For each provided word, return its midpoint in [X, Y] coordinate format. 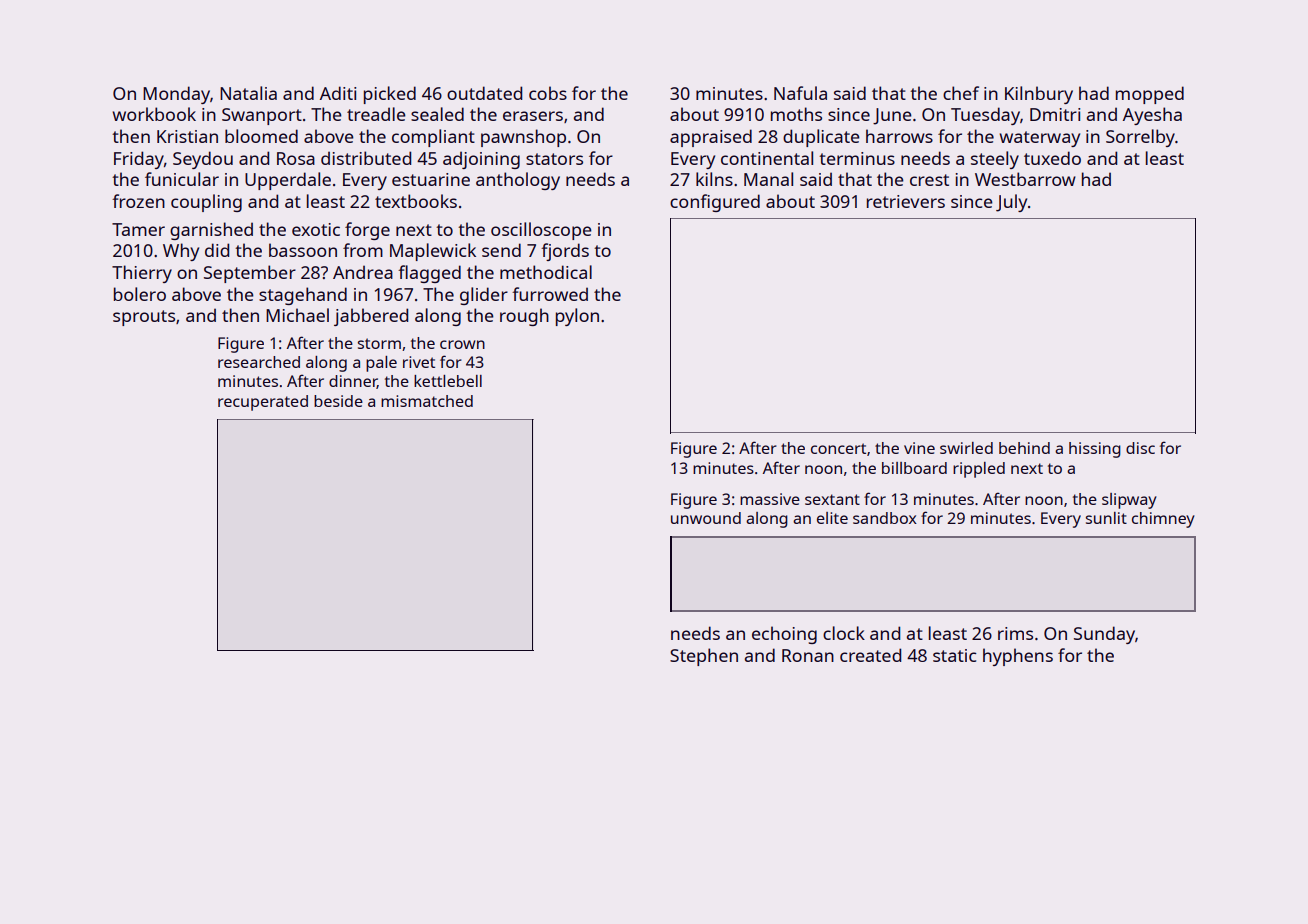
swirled [966, 448]
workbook [154, 114]
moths [796, 114]
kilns [714, 179]
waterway [1039, 139]
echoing [784, 635]
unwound [706, 518]
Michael [297, 315]
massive [770, 499]
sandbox [885, 518]
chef [961, 93]
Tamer [138, 229]
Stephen [704, 657]
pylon [577, 317]
